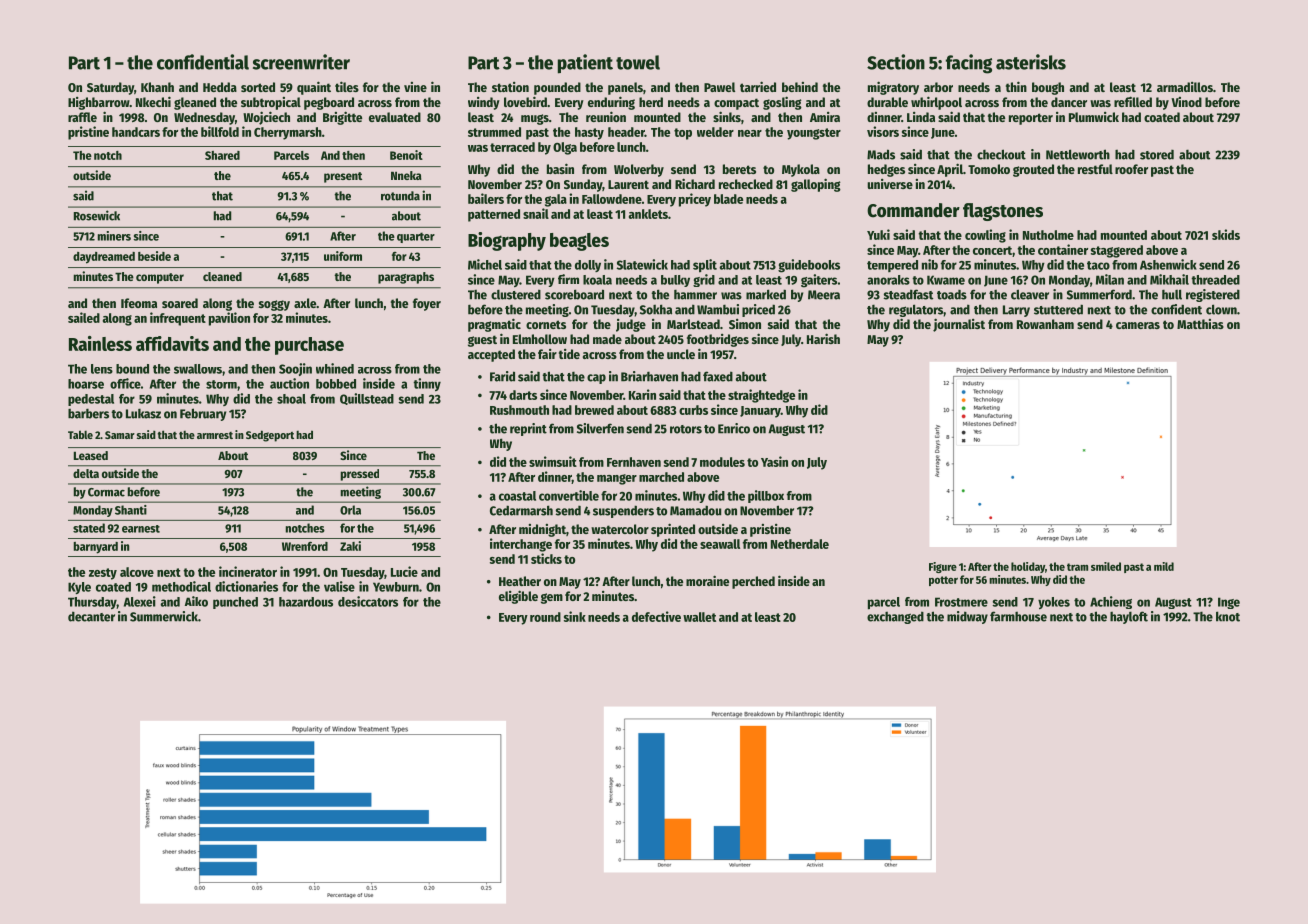 Image resolution: width=1308 pixels, height=924 pixels. Describe the element at coordinates (1200, 324) in the screenshot. I see `Matthias` at that location.
